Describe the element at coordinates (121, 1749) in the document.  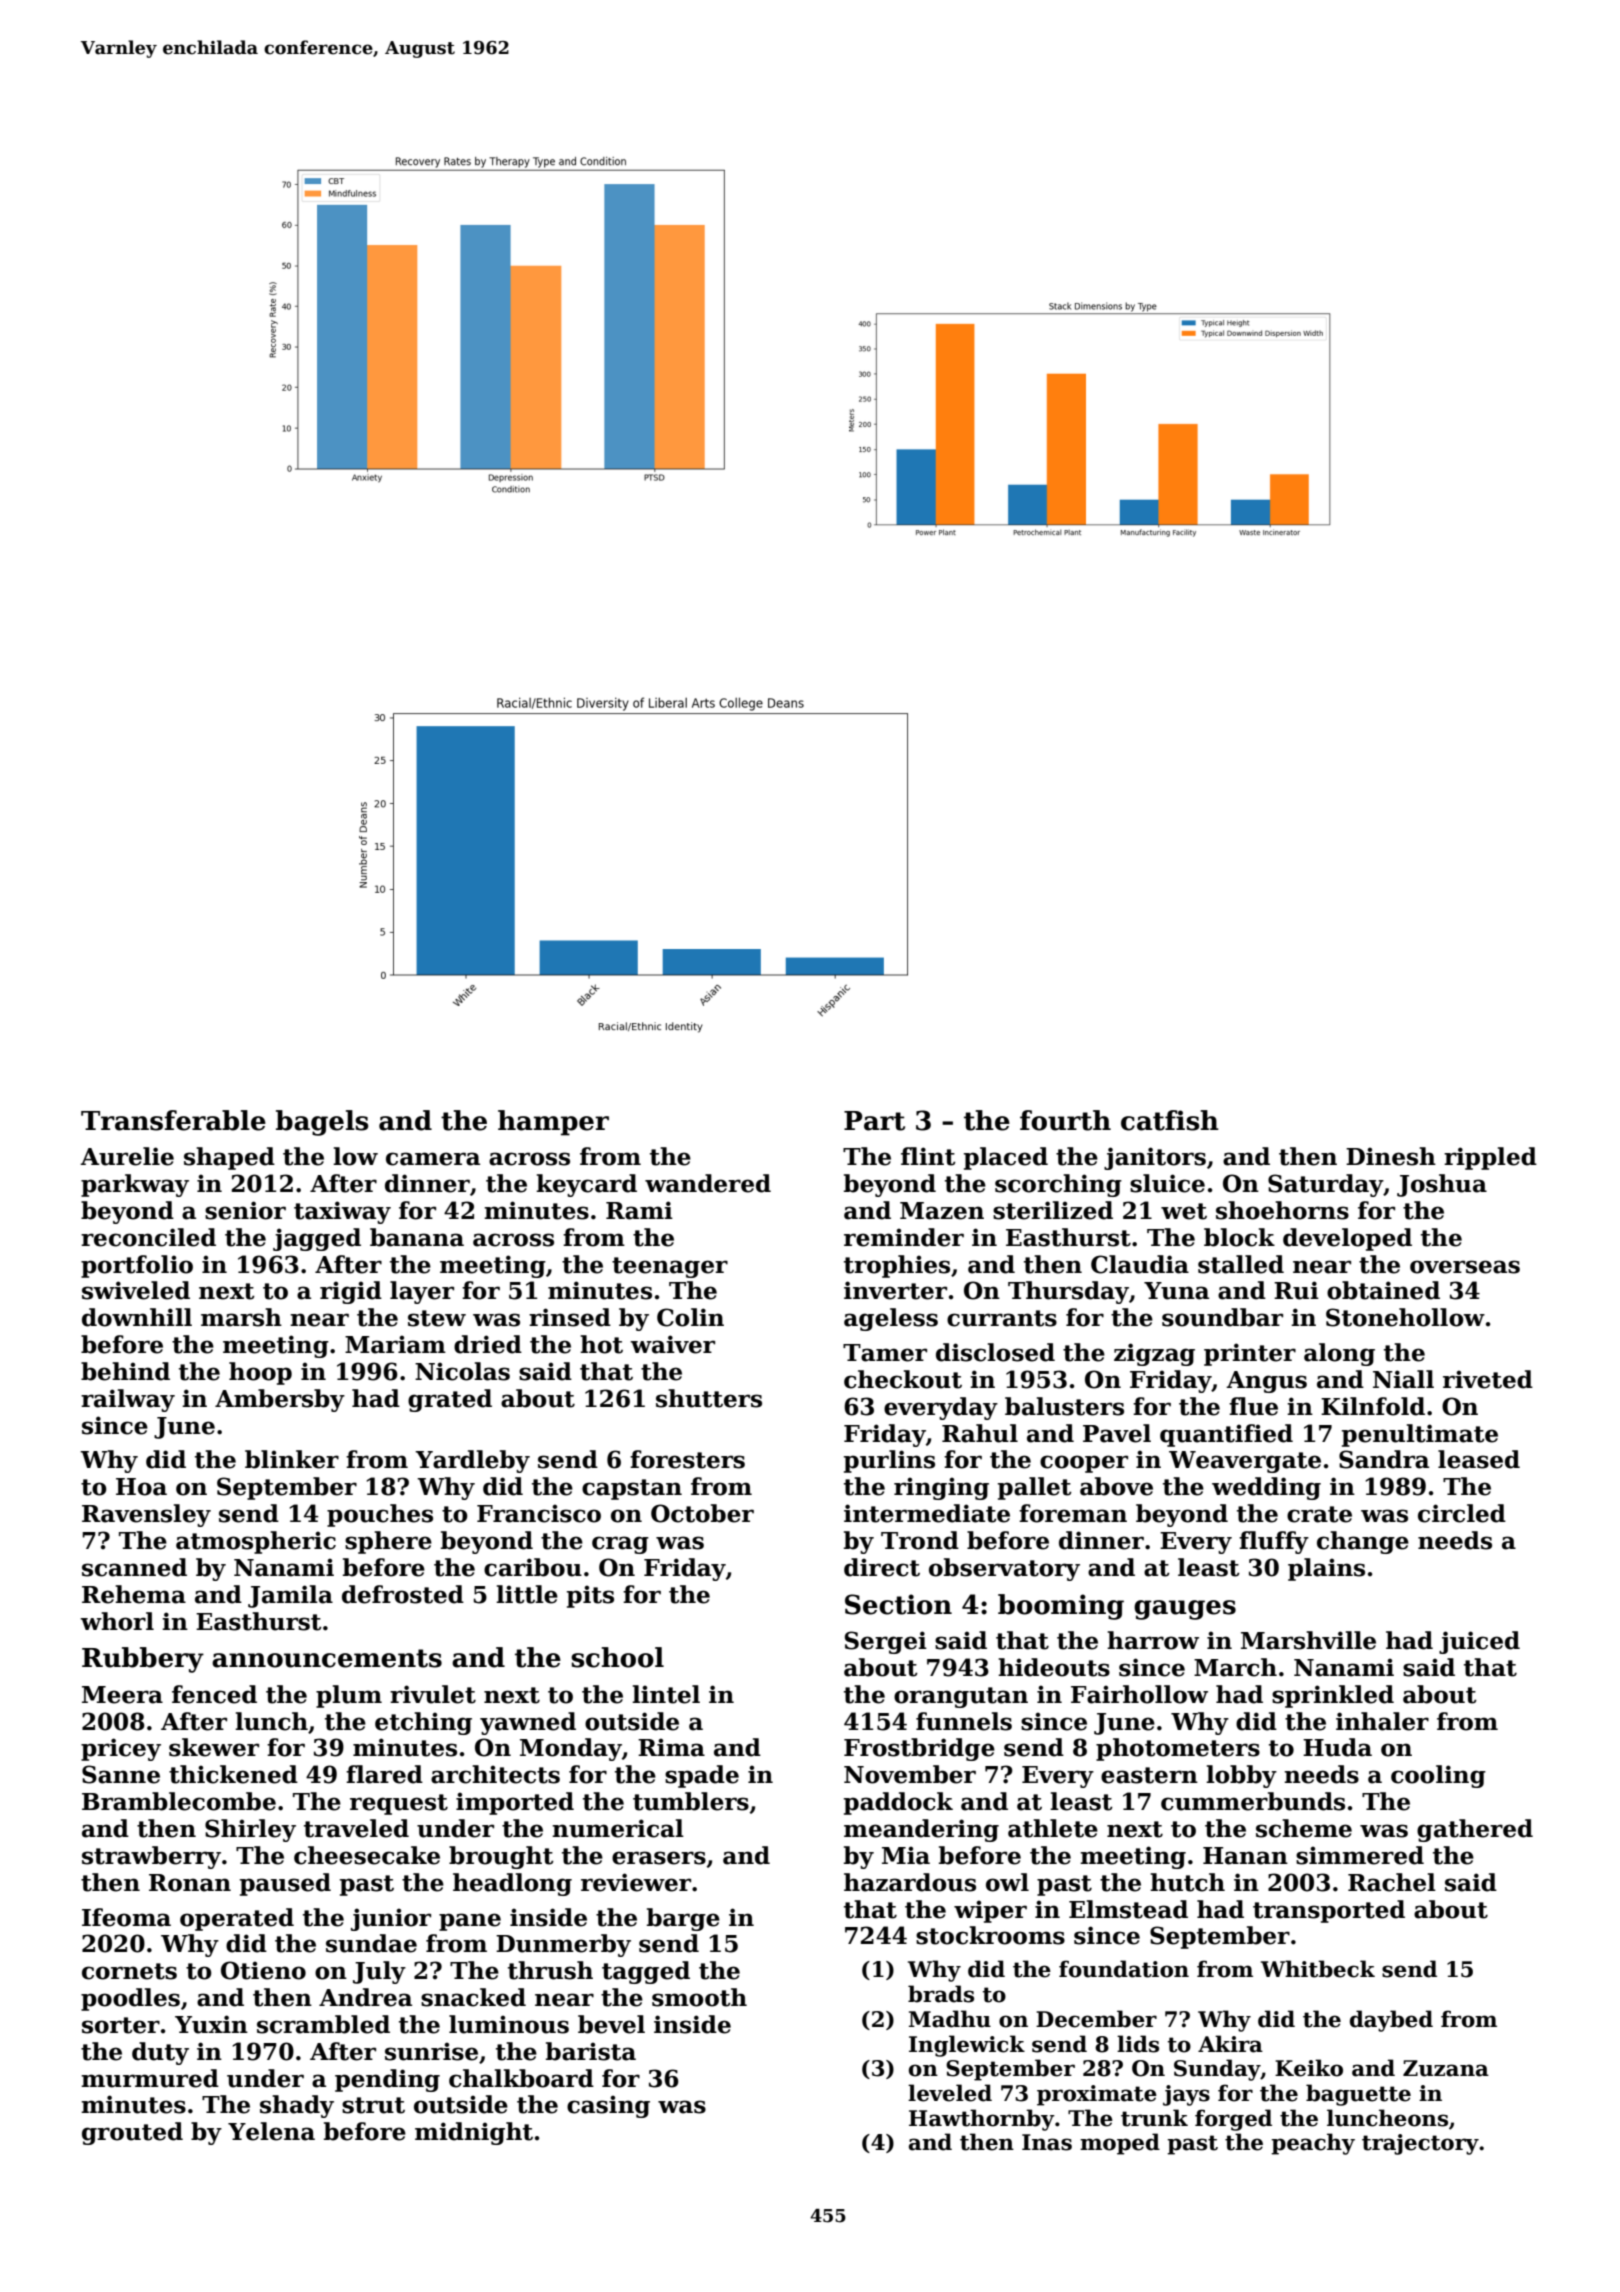
I see `pricey` at that location.
